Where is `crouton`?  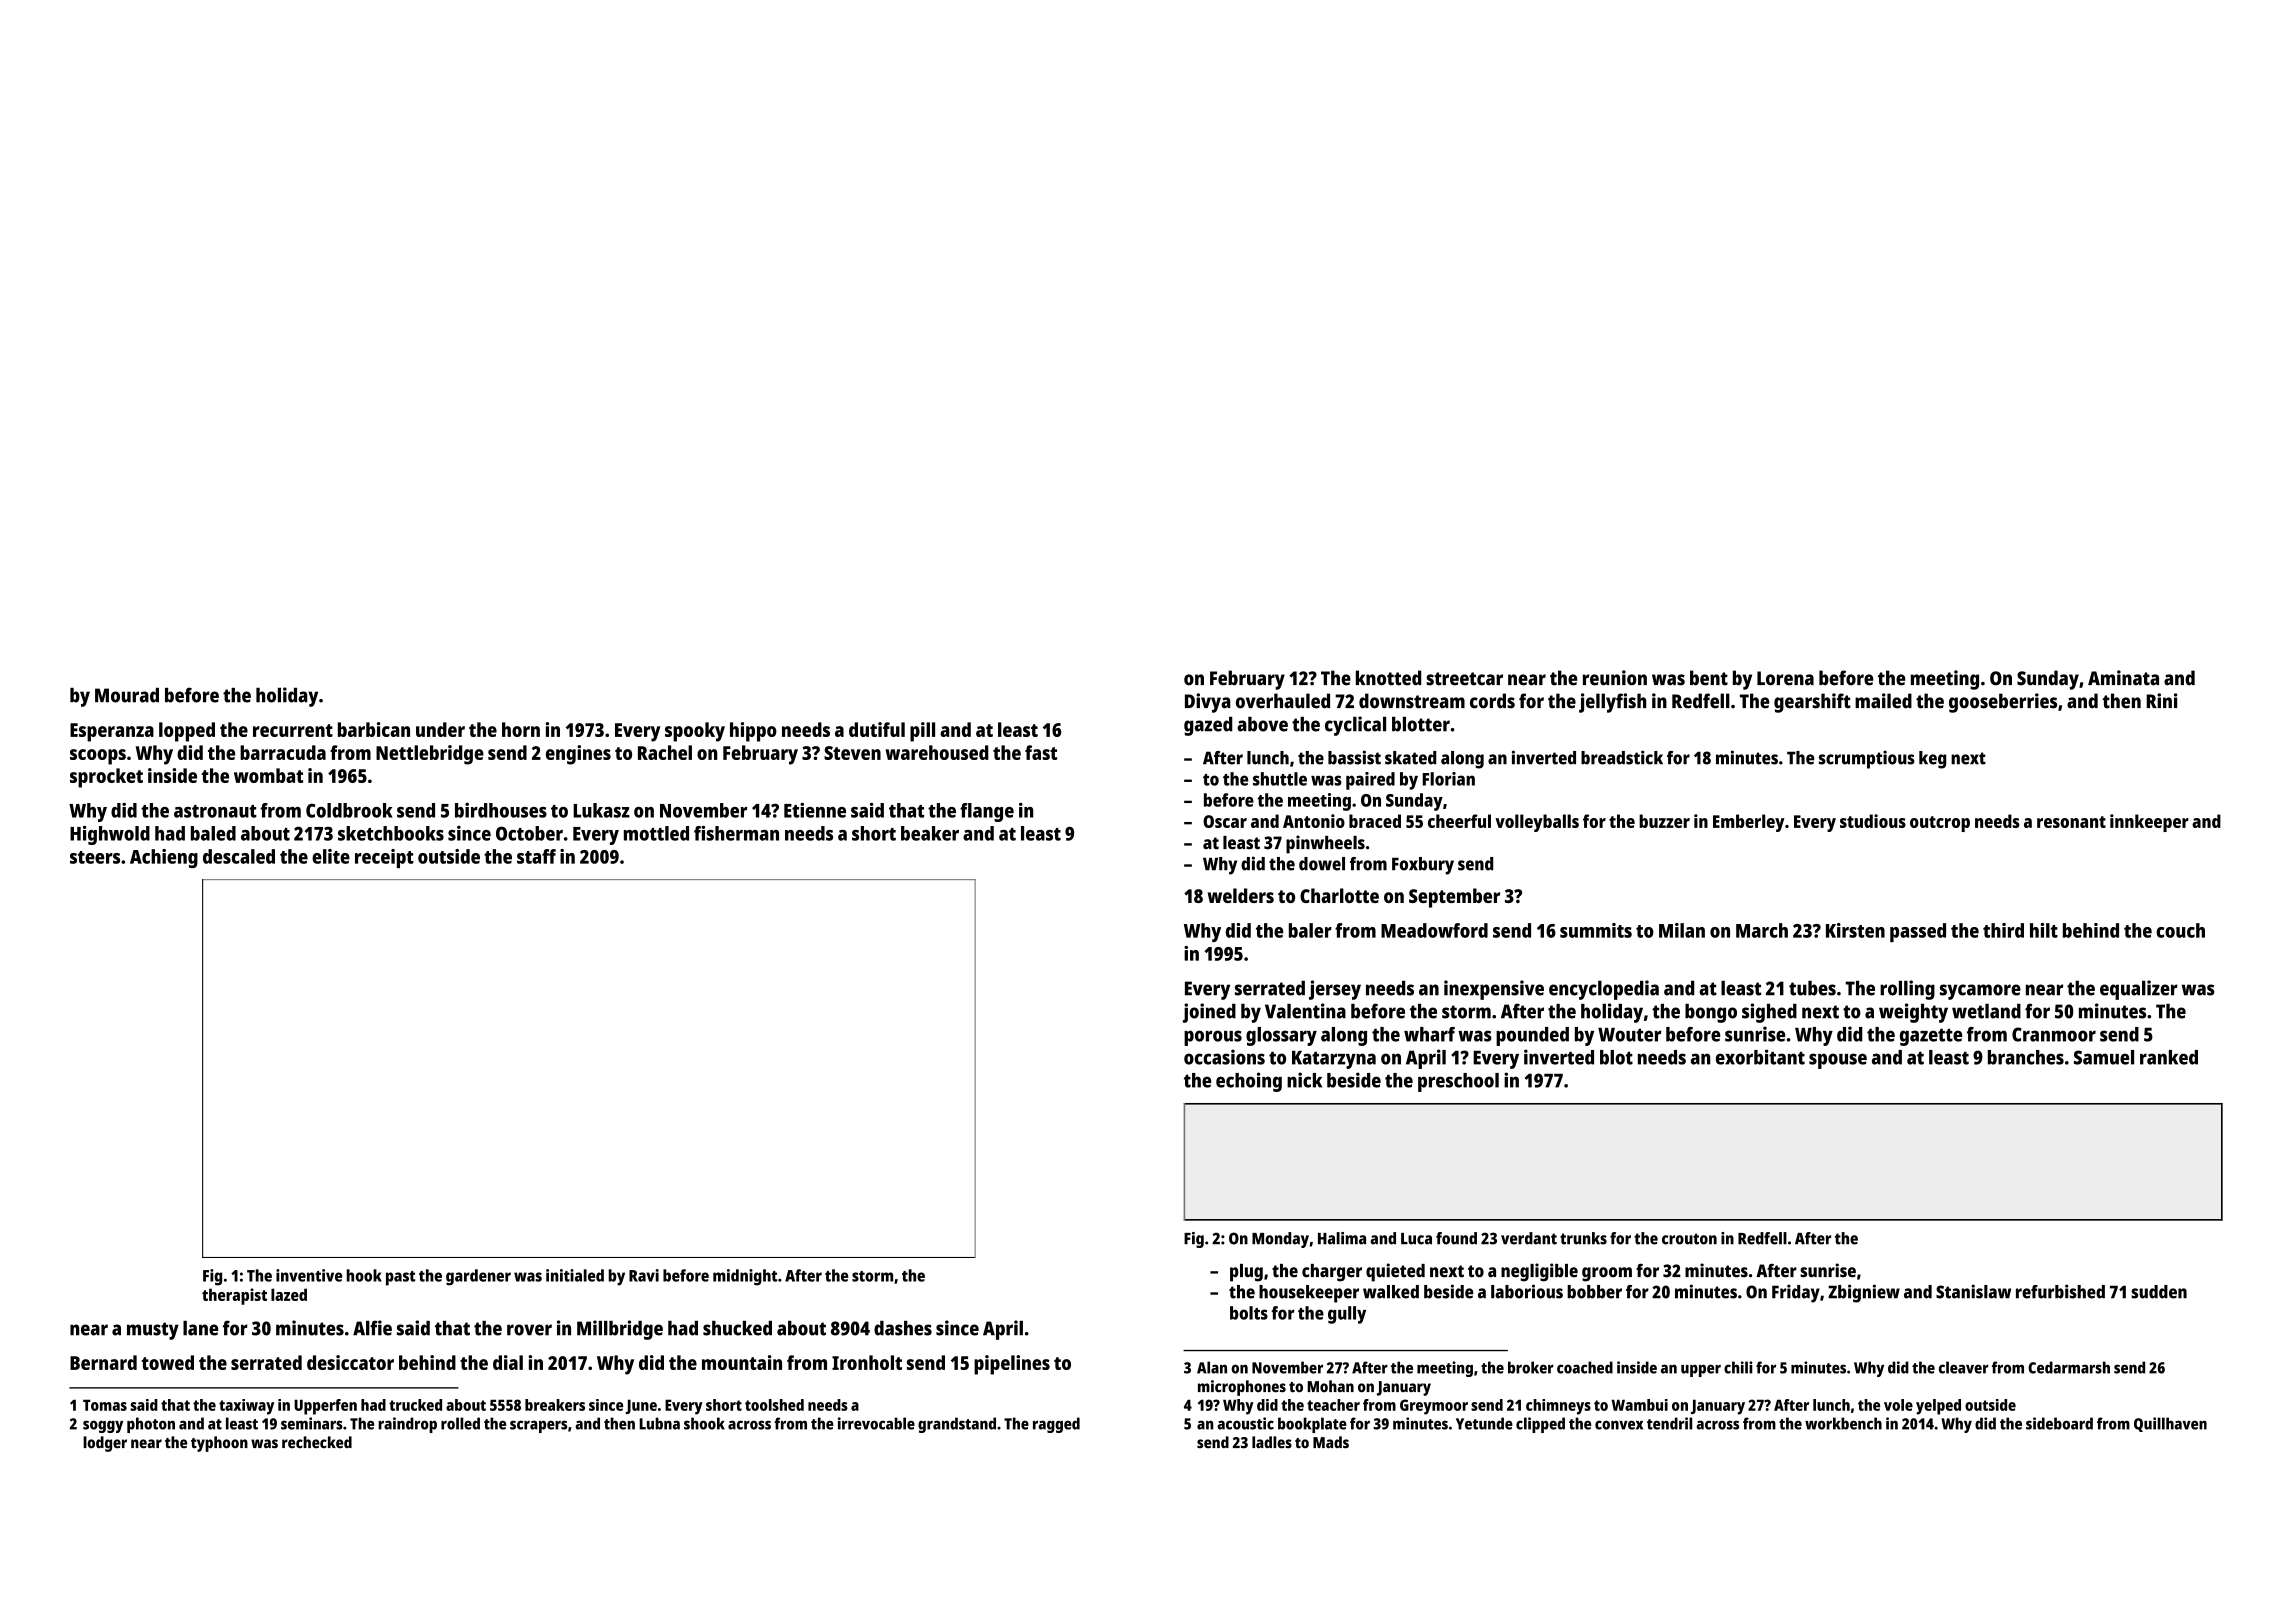
crouton is located at coordinates (1689, 1239).
